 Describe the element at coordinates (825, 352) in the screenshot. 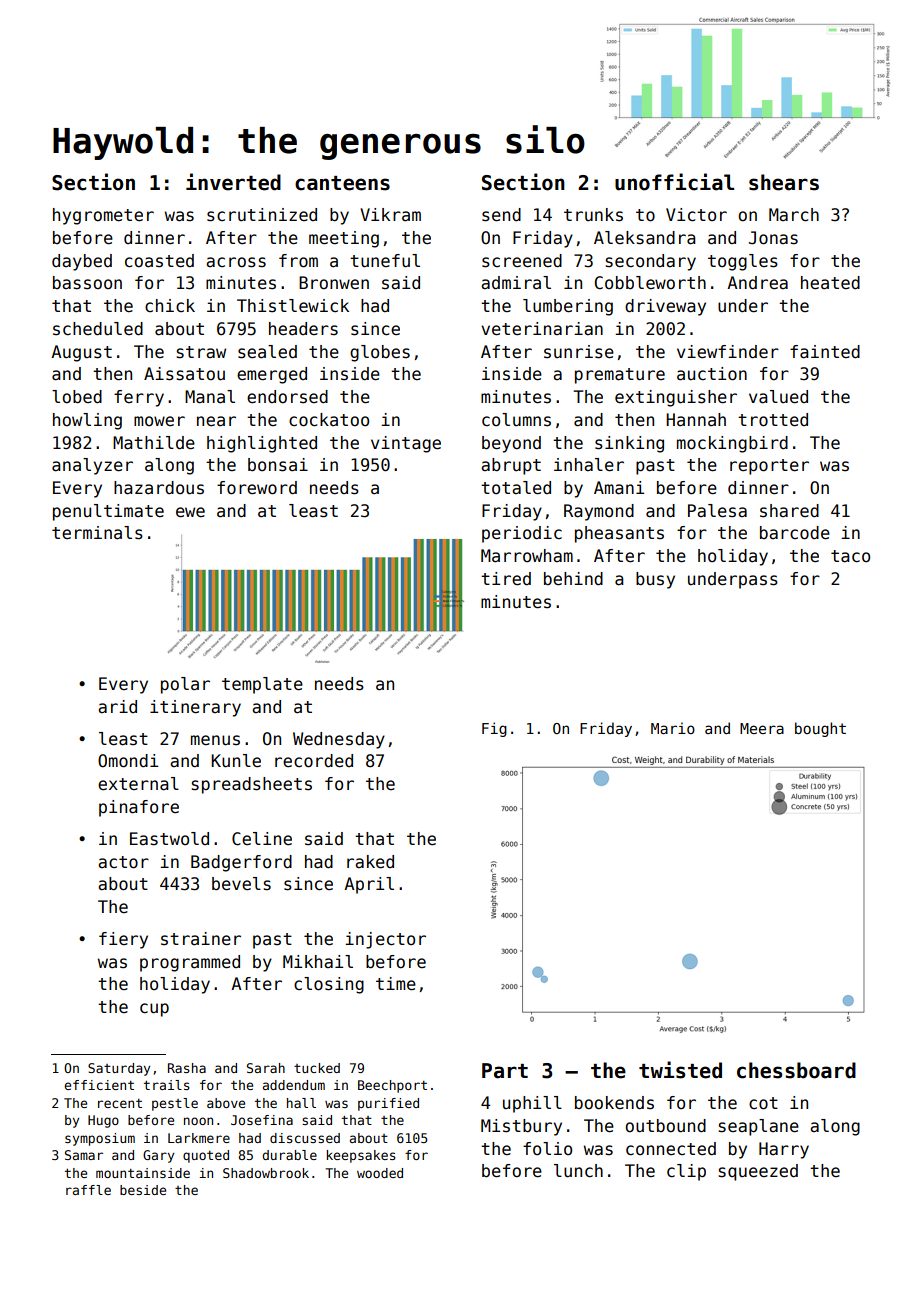

I see `fainted` at that location.
